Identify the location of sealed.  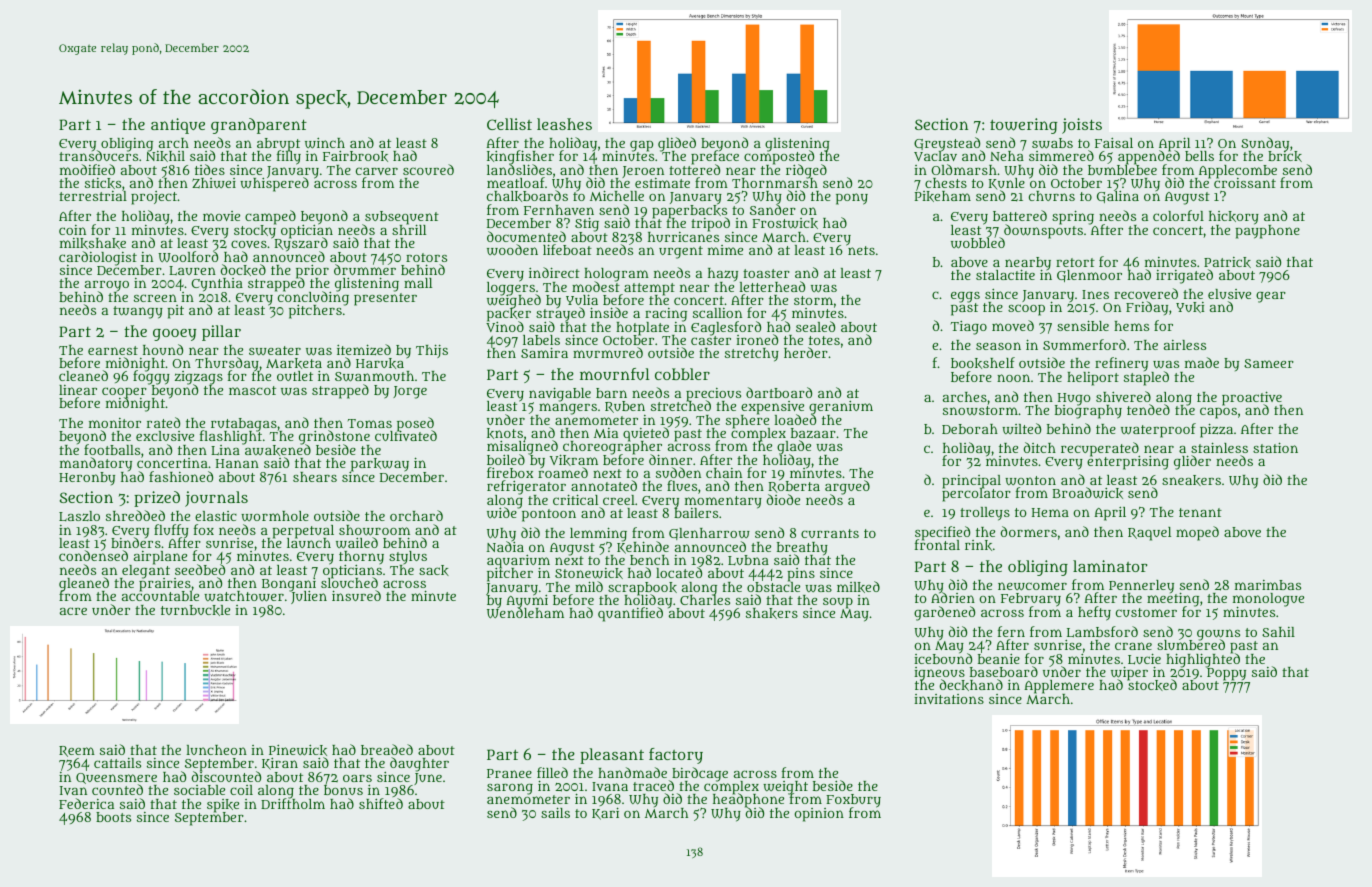
(815, 326).
